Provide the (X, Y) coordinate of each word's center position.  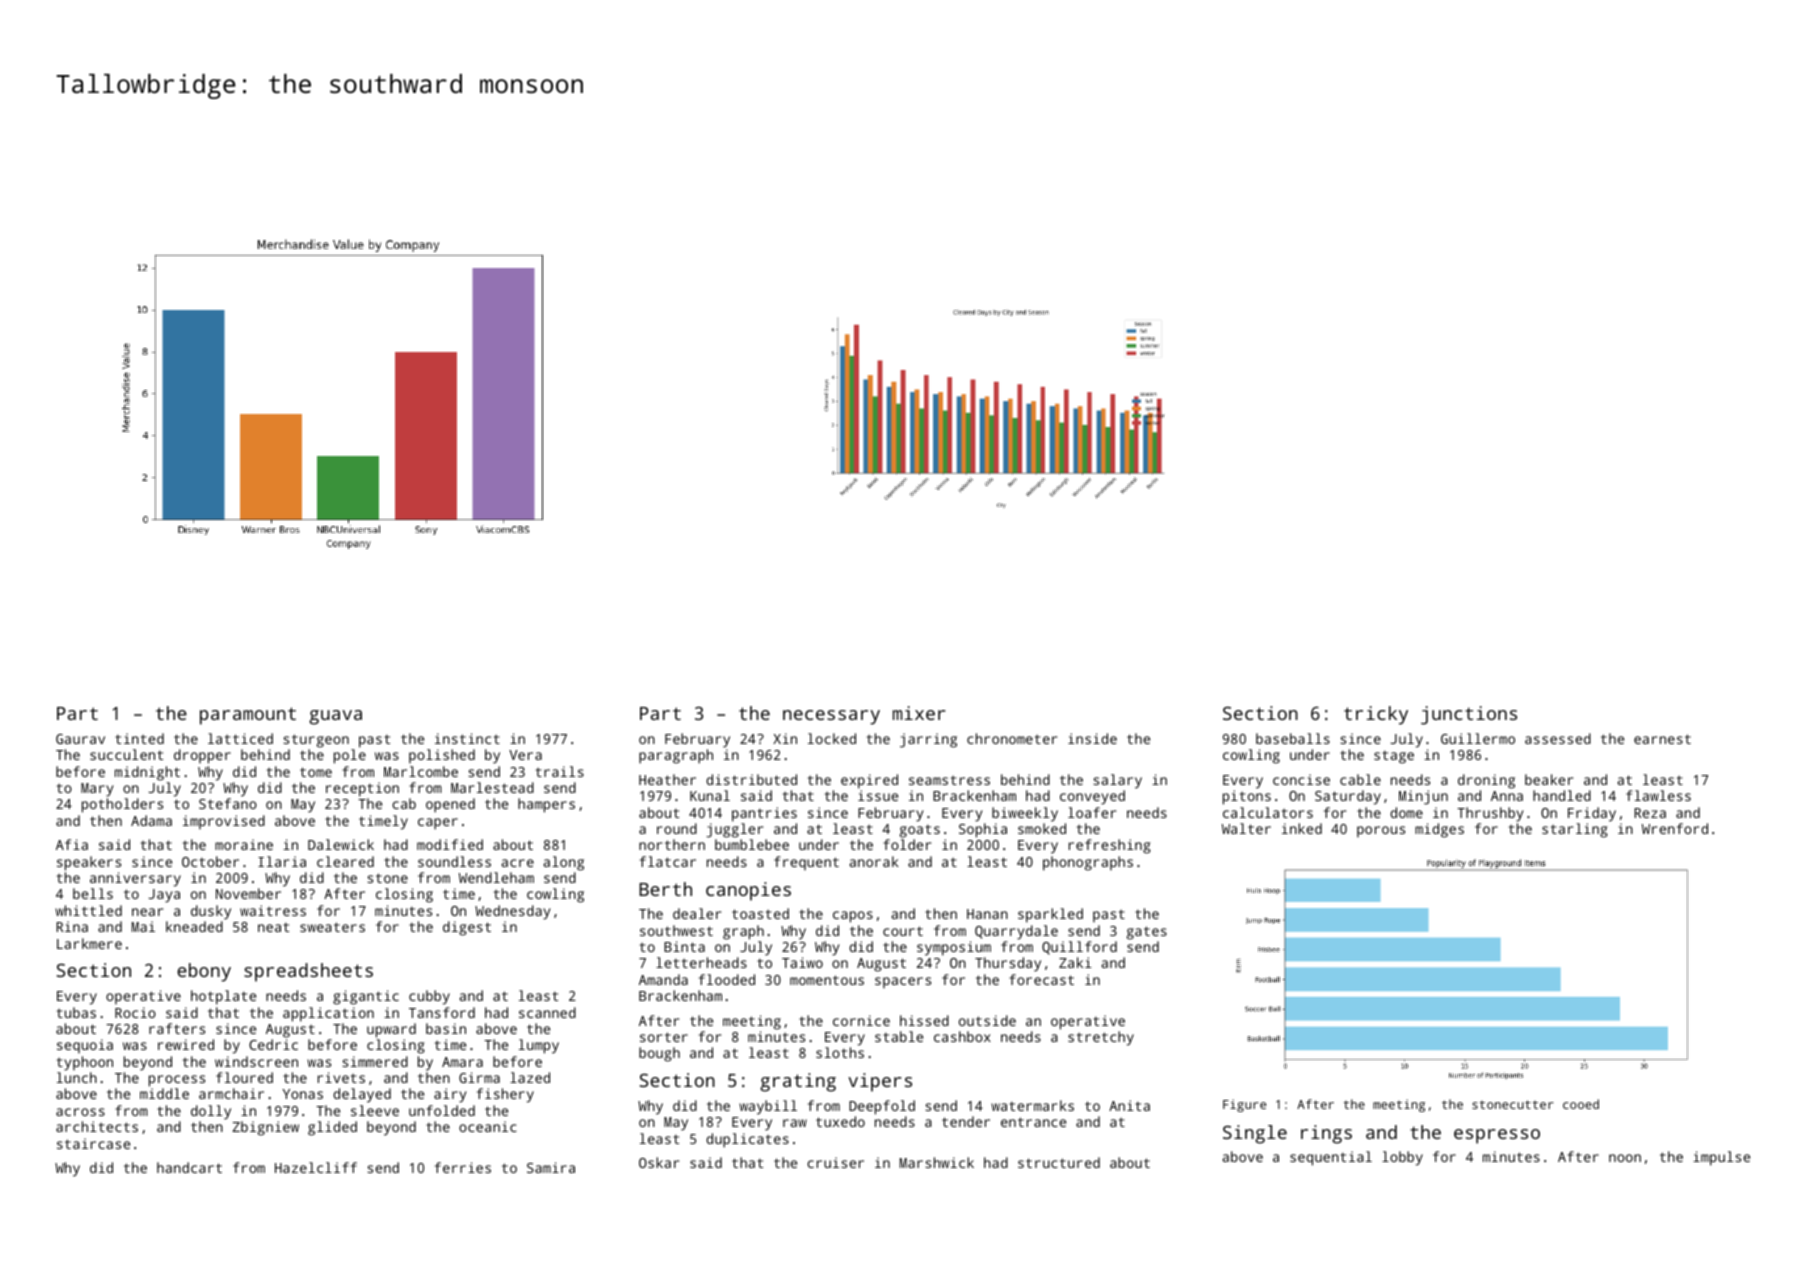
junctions (1469, 715)
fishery (505, 1095)
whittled (88, 910)
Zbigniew (265, 1128)
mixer (919, 713)
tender (966, 1121)
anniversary (135, 879)
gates (1147, 933)
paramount (248, 716)
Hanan (987, 914)
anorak (874, 861)
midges (1439, 830)
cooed (1581, 1104)
